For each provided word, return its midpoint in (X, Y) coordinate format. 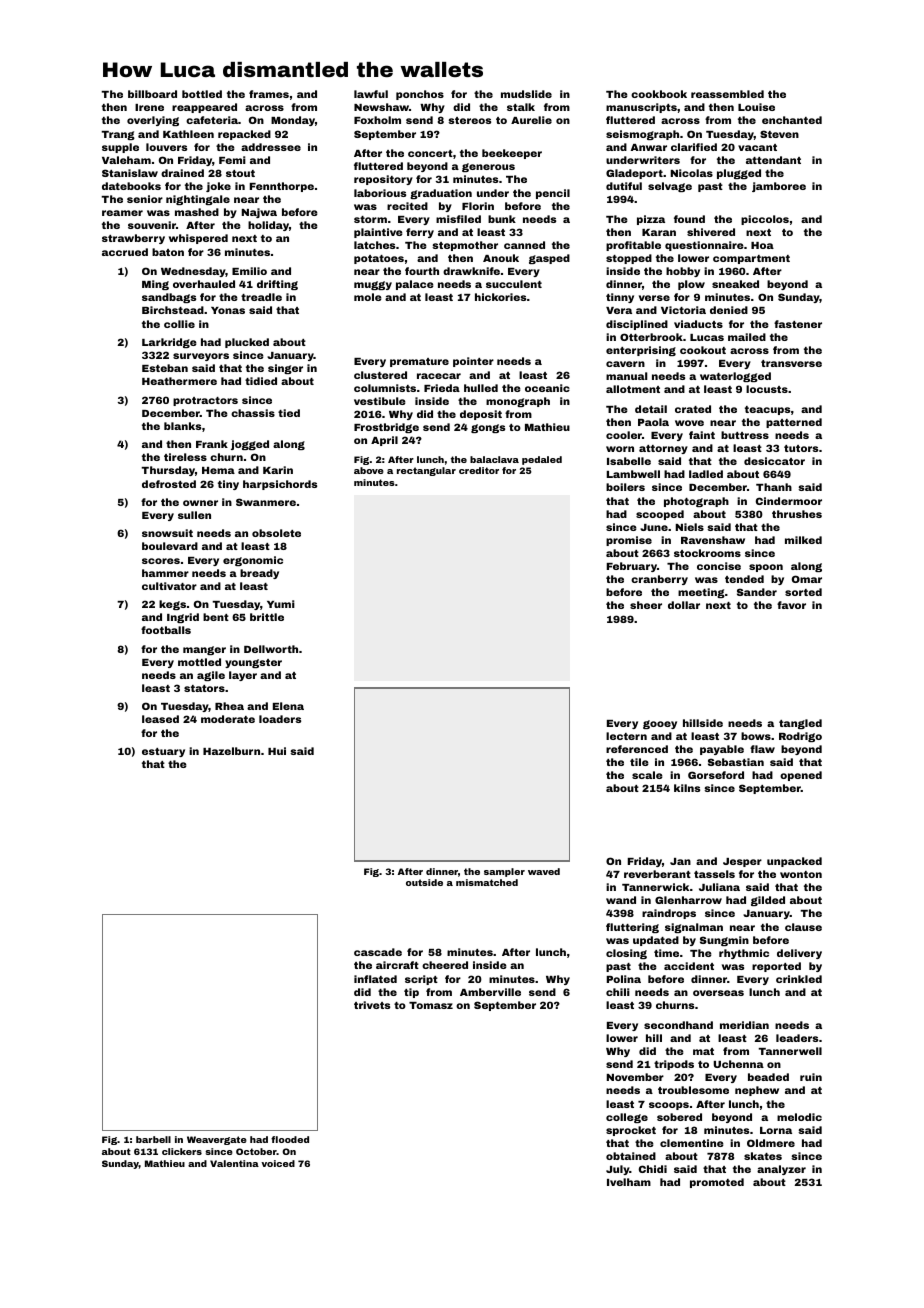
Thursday (168, 471)
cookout (703, 350)
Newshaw (381, 107)
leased (160, 719)
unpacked (794, 862)
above (369, 470)
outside (424, 882)
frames (269, 94)
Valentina (234, 1163)
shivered (711, 232)
